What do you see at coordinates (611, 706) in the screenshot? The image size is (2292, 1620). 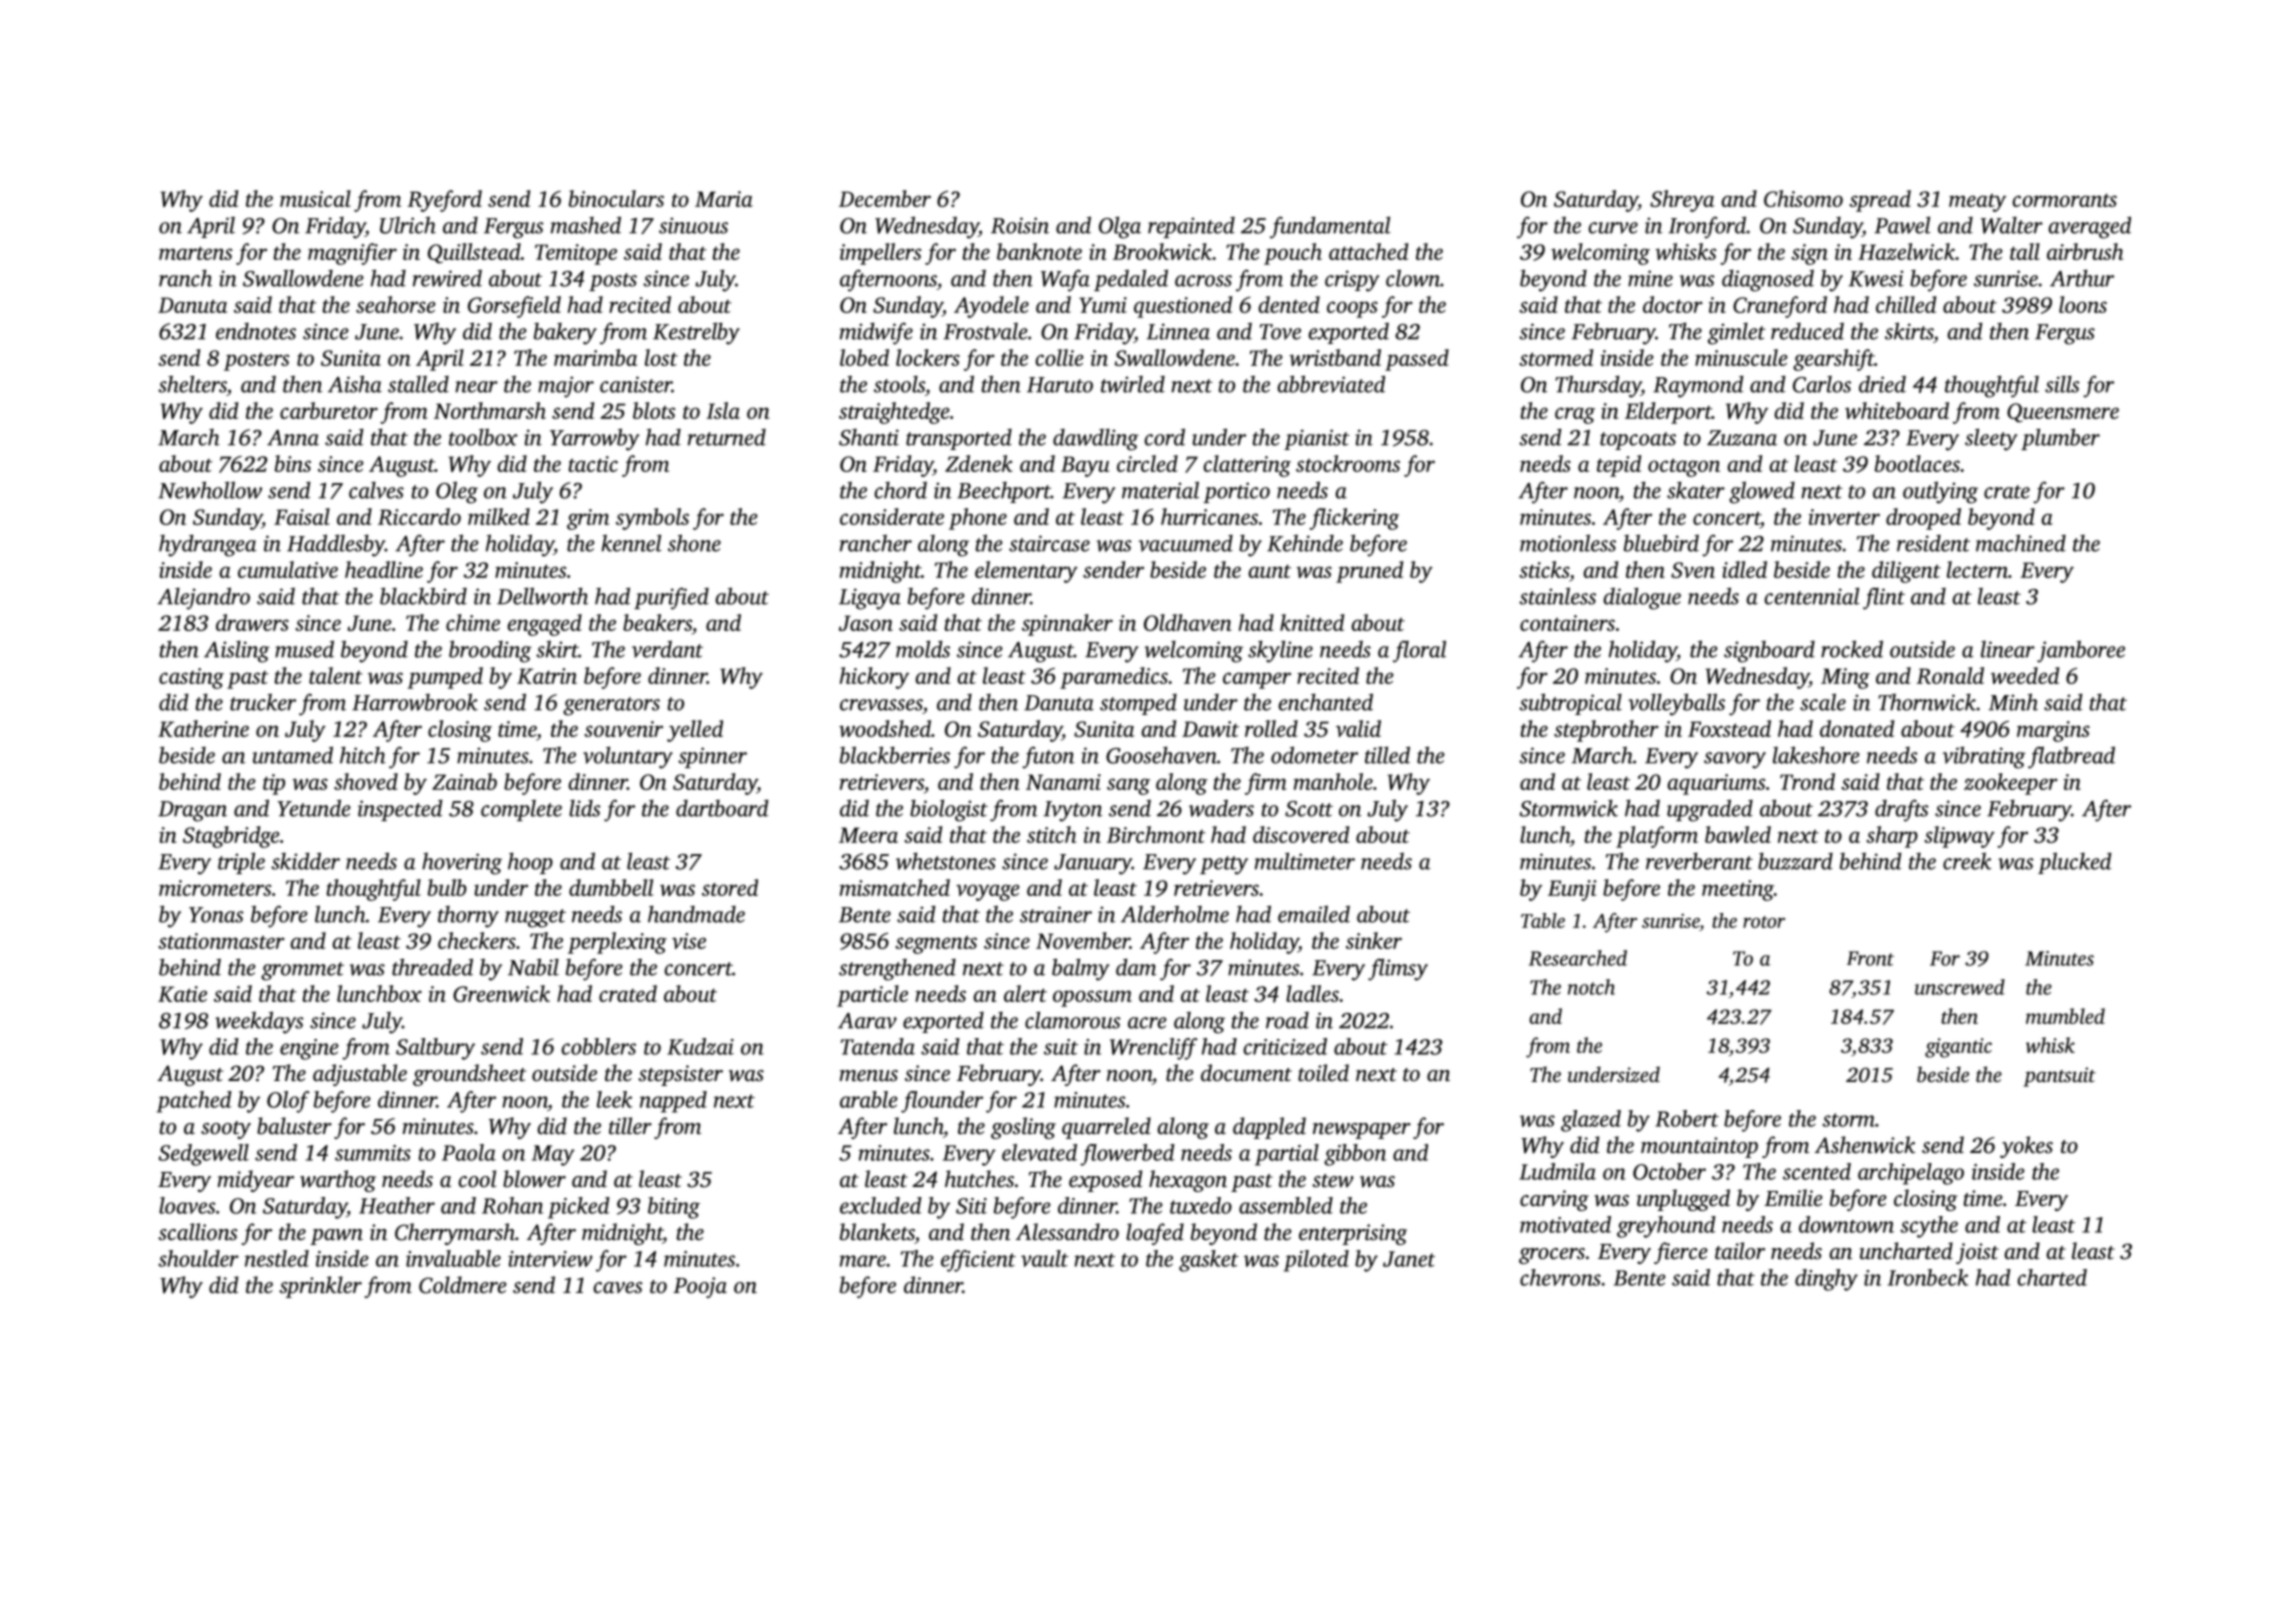 I see `generators` at bounding box center [611, 706].
